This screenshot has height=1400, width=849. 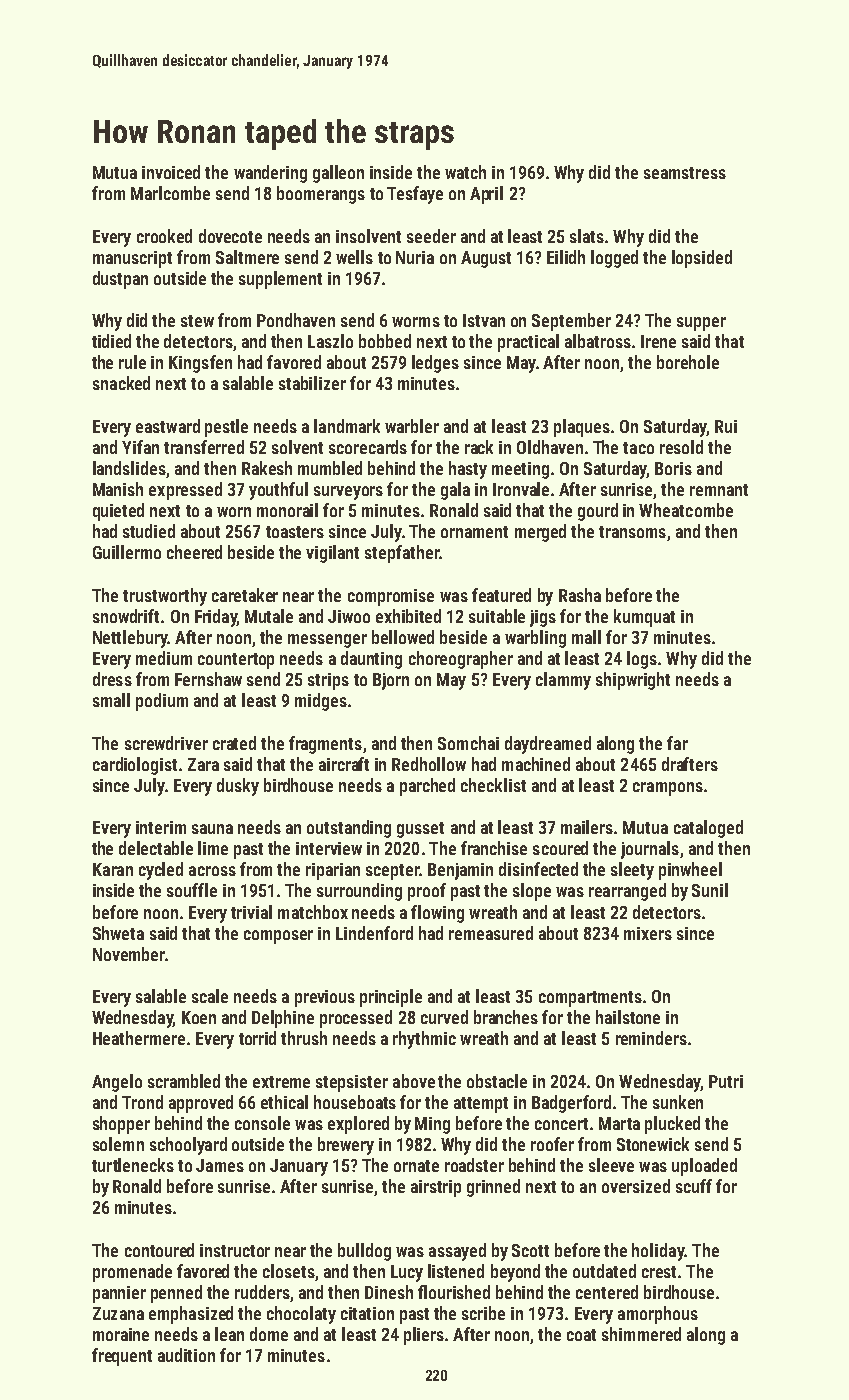 What do you see at coordinates (685, 173) in the screenshot?
I see `seamstress` at bounding box center [685, 173].
